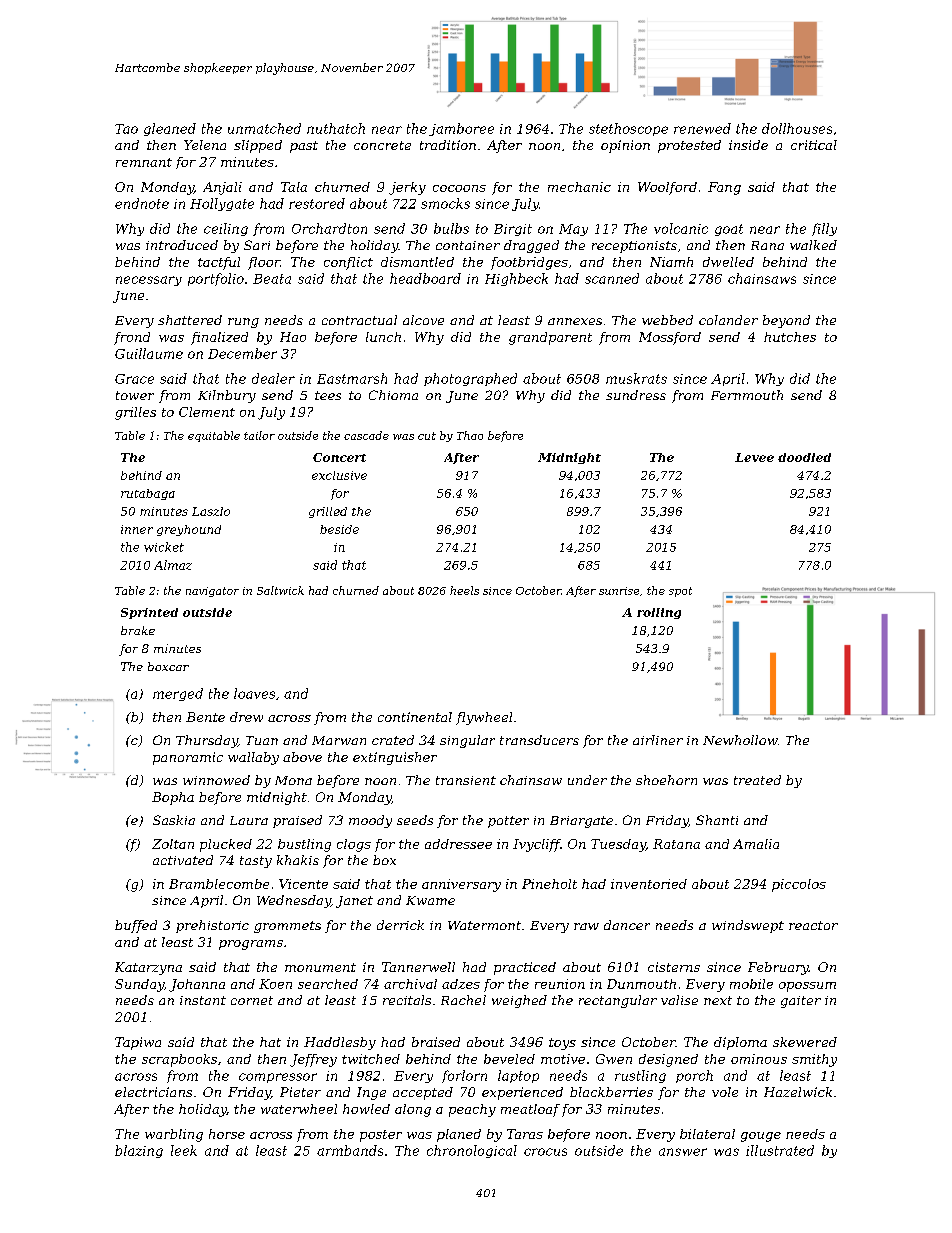 The height and width of the screenshot is (1233, 952). What do you see at coordinates (461, 129) in the screenshot?
I see `jamboree` at bounding box center [461, 129].
